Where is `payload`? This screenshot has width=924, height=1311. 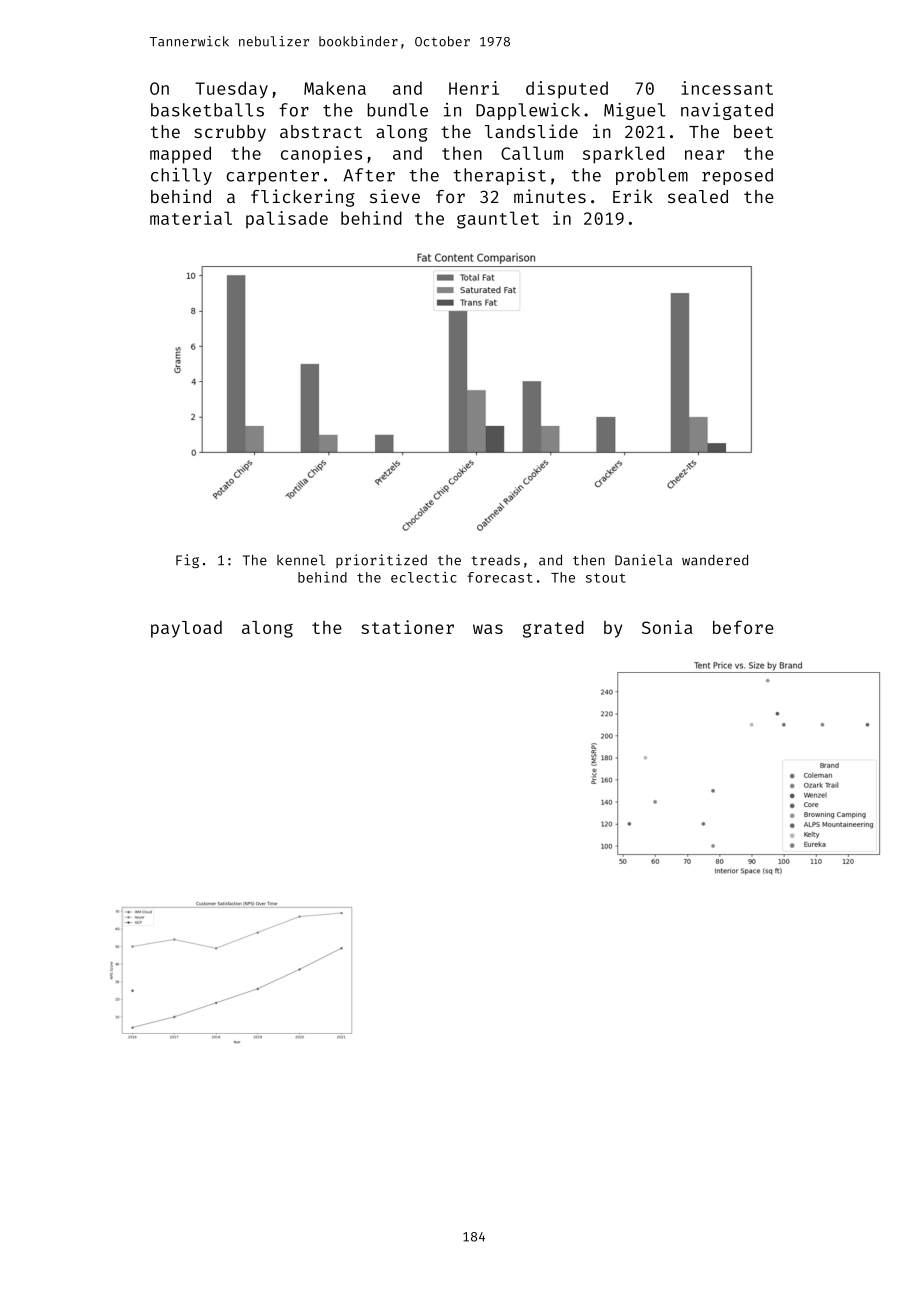
payload is located at coordinates (186, 629).
